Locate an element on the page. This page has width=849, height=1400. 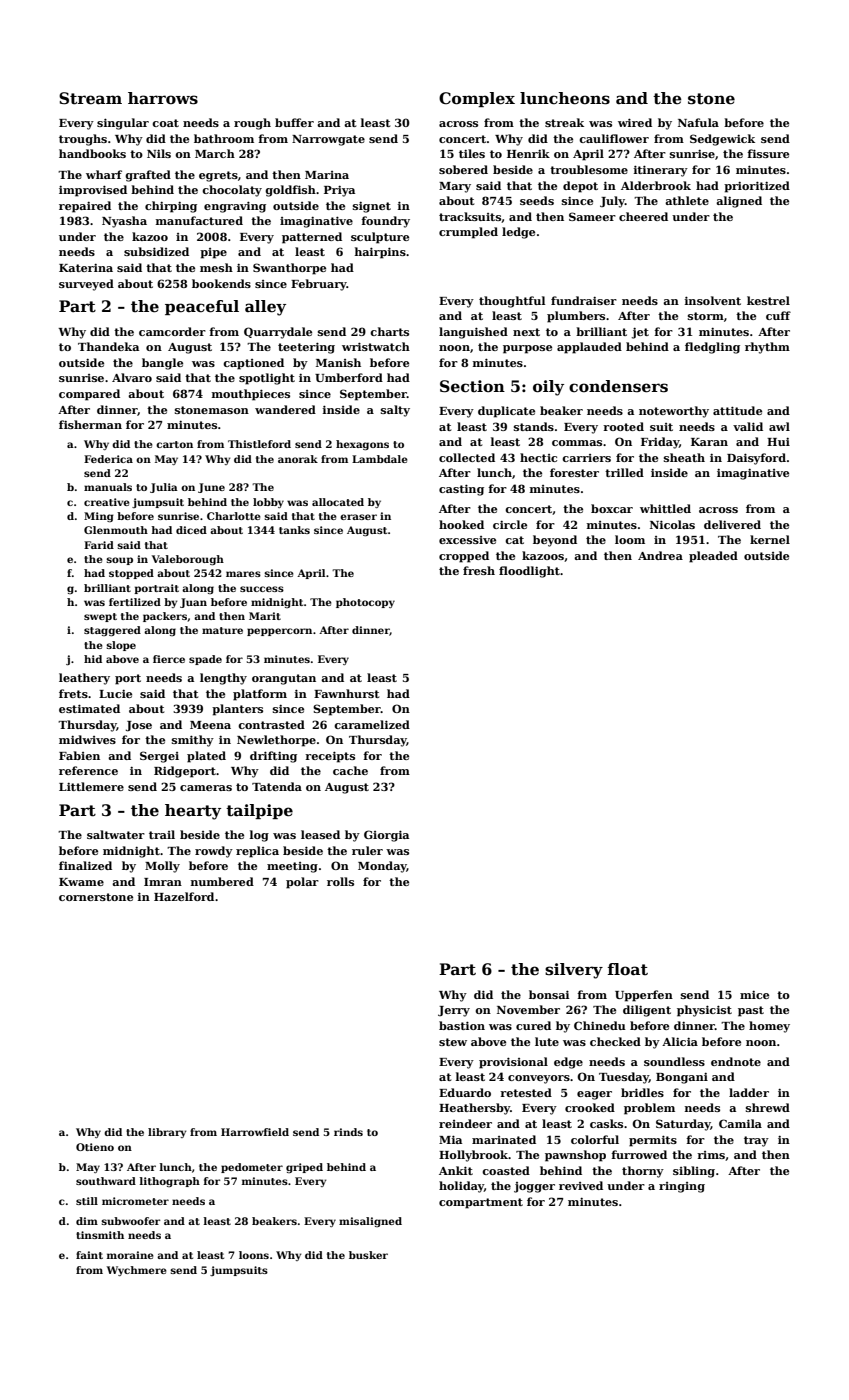
ringing is located at coordinates (682, 1187).
